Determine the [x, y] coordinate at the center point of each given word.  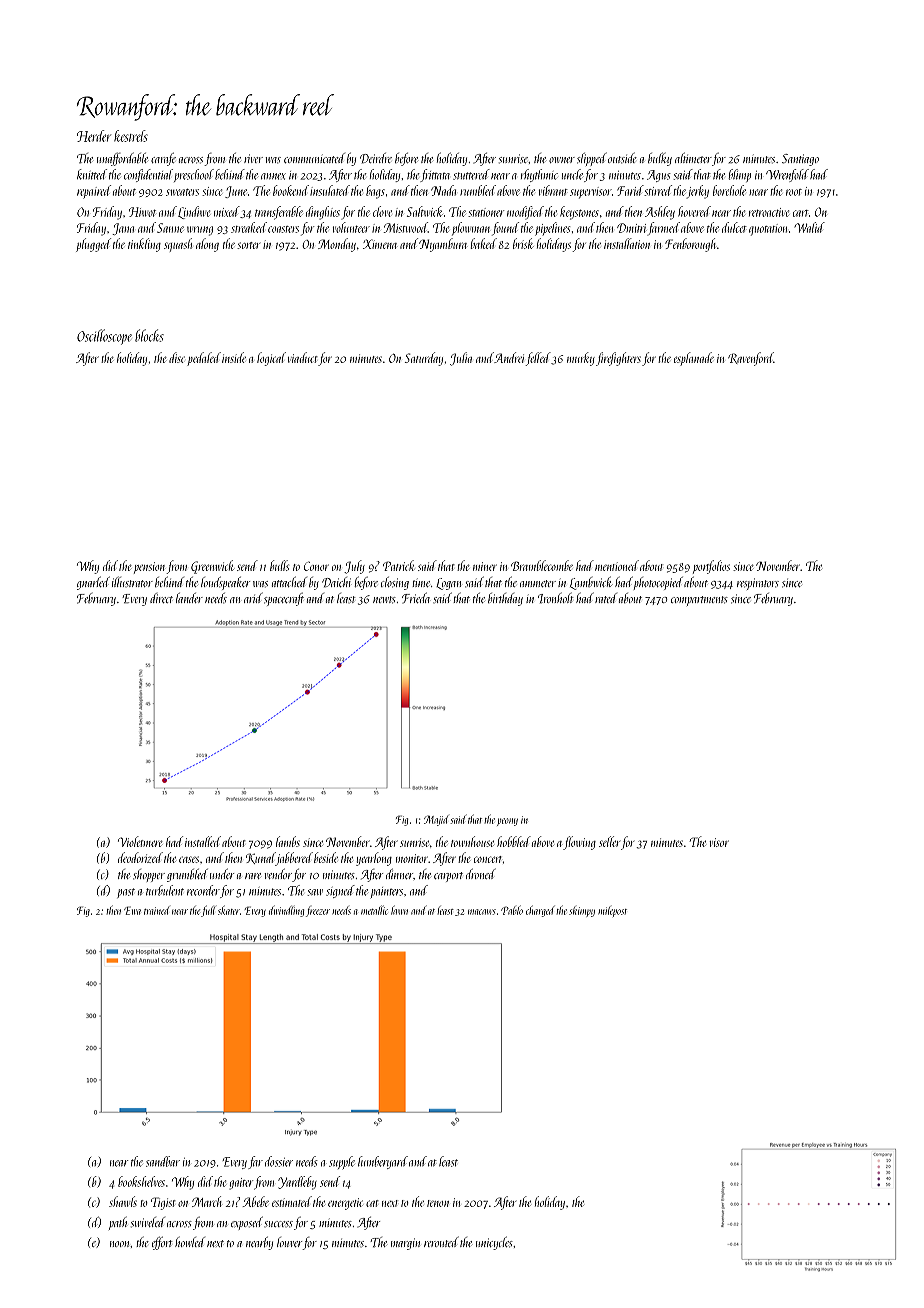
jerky [697, 192]
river [253, 158]
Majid [436, 820]
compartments [699, 601]
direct [161, 598]
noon [120, 1244]
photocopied [658, 583]
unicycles [494, 1243]
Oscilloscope [104, 337]
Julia [461, 359]
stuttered [471, 174]
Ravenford [751, 359]
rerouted [441, 1241]
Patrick [399, 565]
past [126, 893]
